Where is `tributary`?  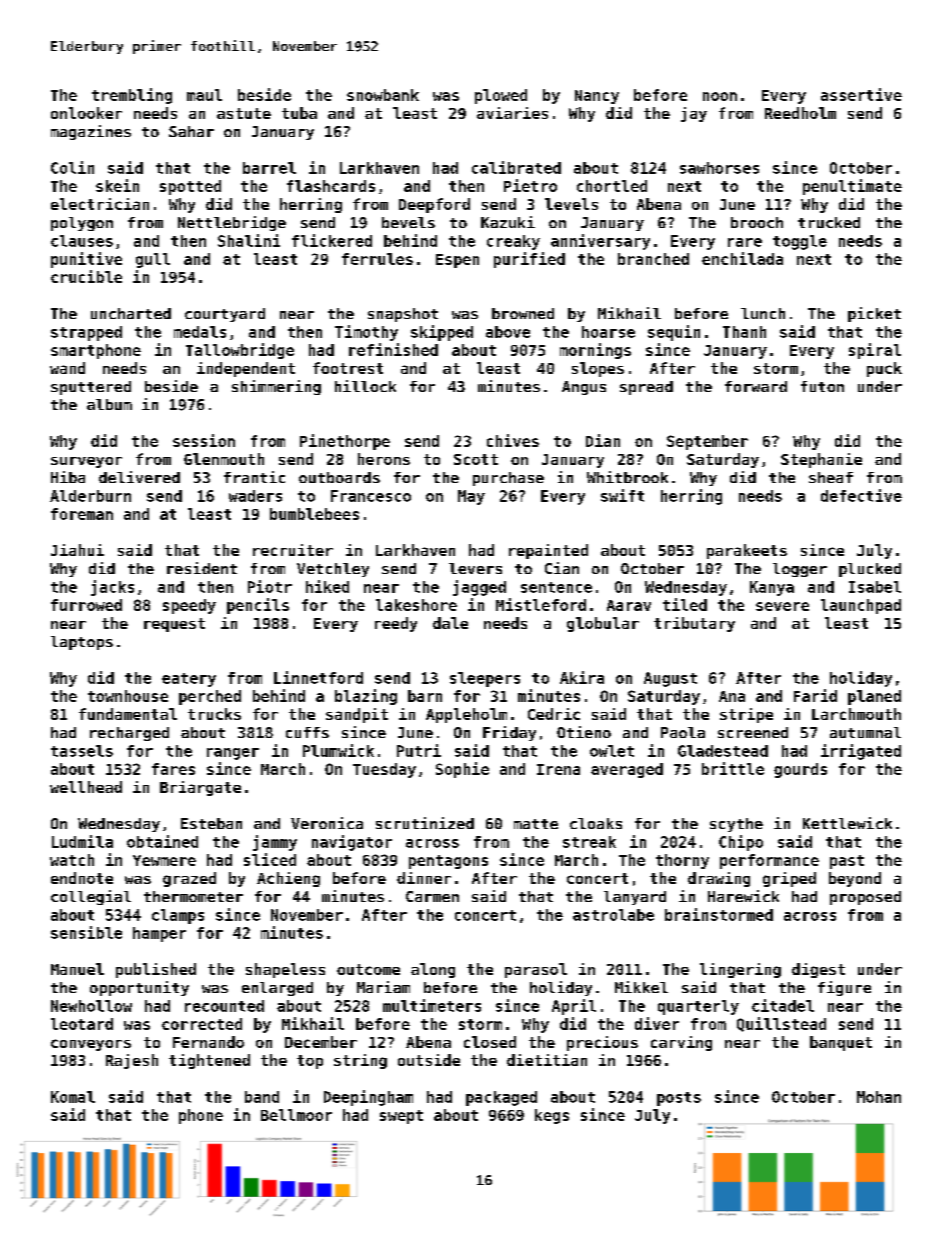 tributary is located at coordinates (694, 624).
